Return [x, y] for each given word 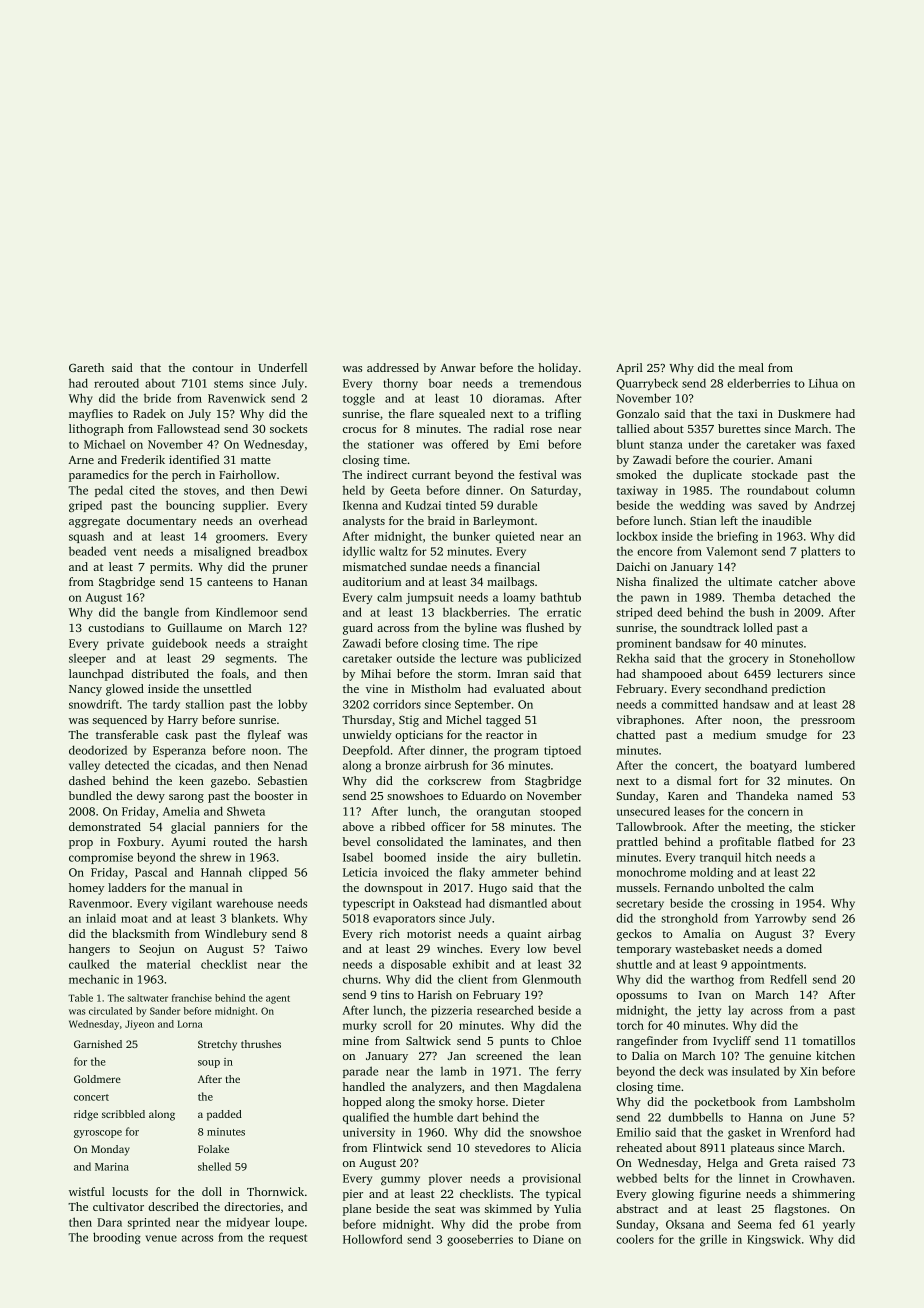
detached [807, 597]
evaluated [519, 688]
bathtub [560, 597]
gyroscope [98, 1134]
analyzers [437, 1088]
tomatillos [829, 1040]
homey [86, 889]
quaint [524, 935]
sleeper [87, 659]
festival [538, 474]
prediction [798, 690]
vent [125, 552]
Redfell [788, 979]
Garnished [98, 1044]
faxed [841, 444]
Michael [104, 444]
